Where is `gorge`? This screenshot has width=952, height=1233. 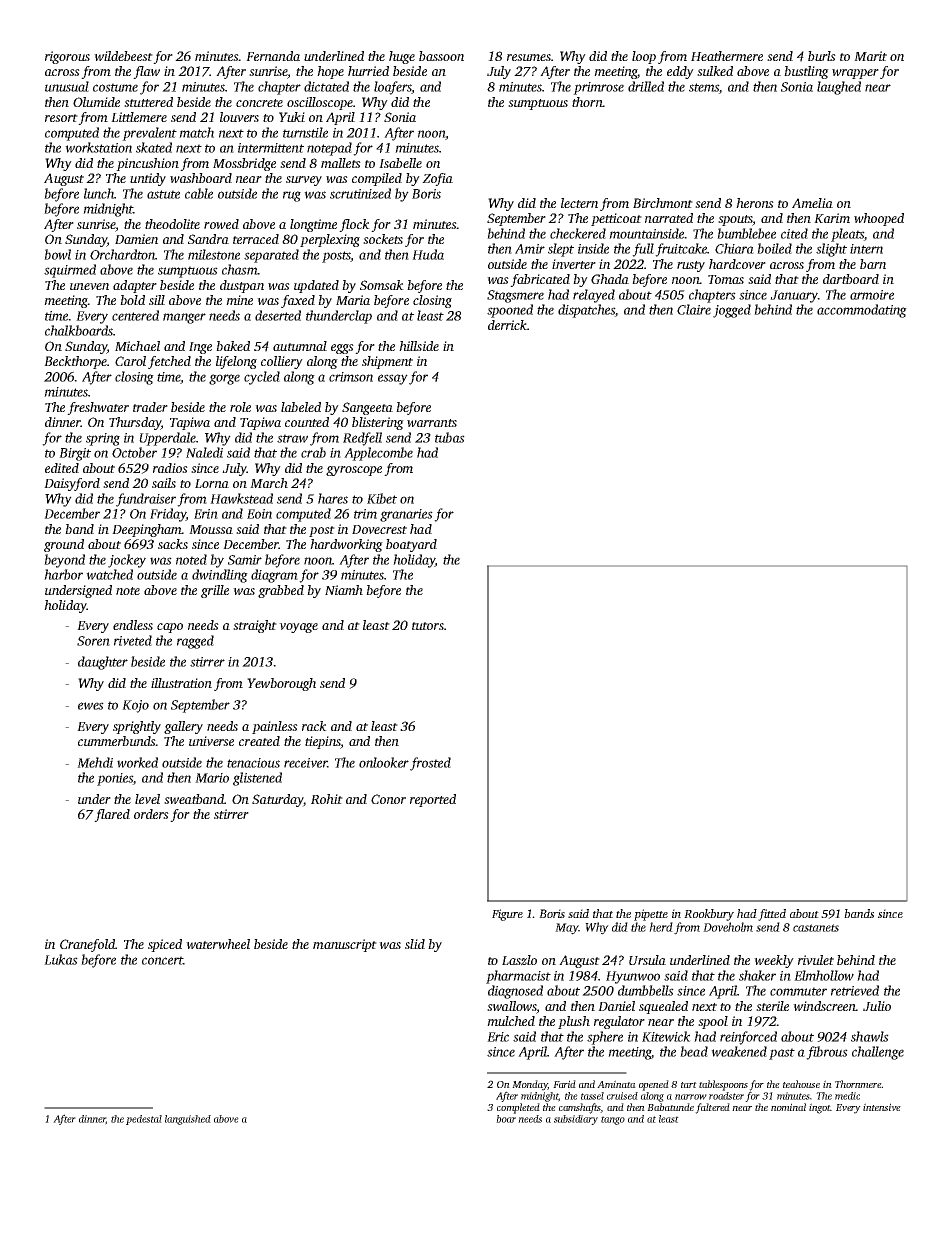 gorge is located at coordinates (224, 379).
